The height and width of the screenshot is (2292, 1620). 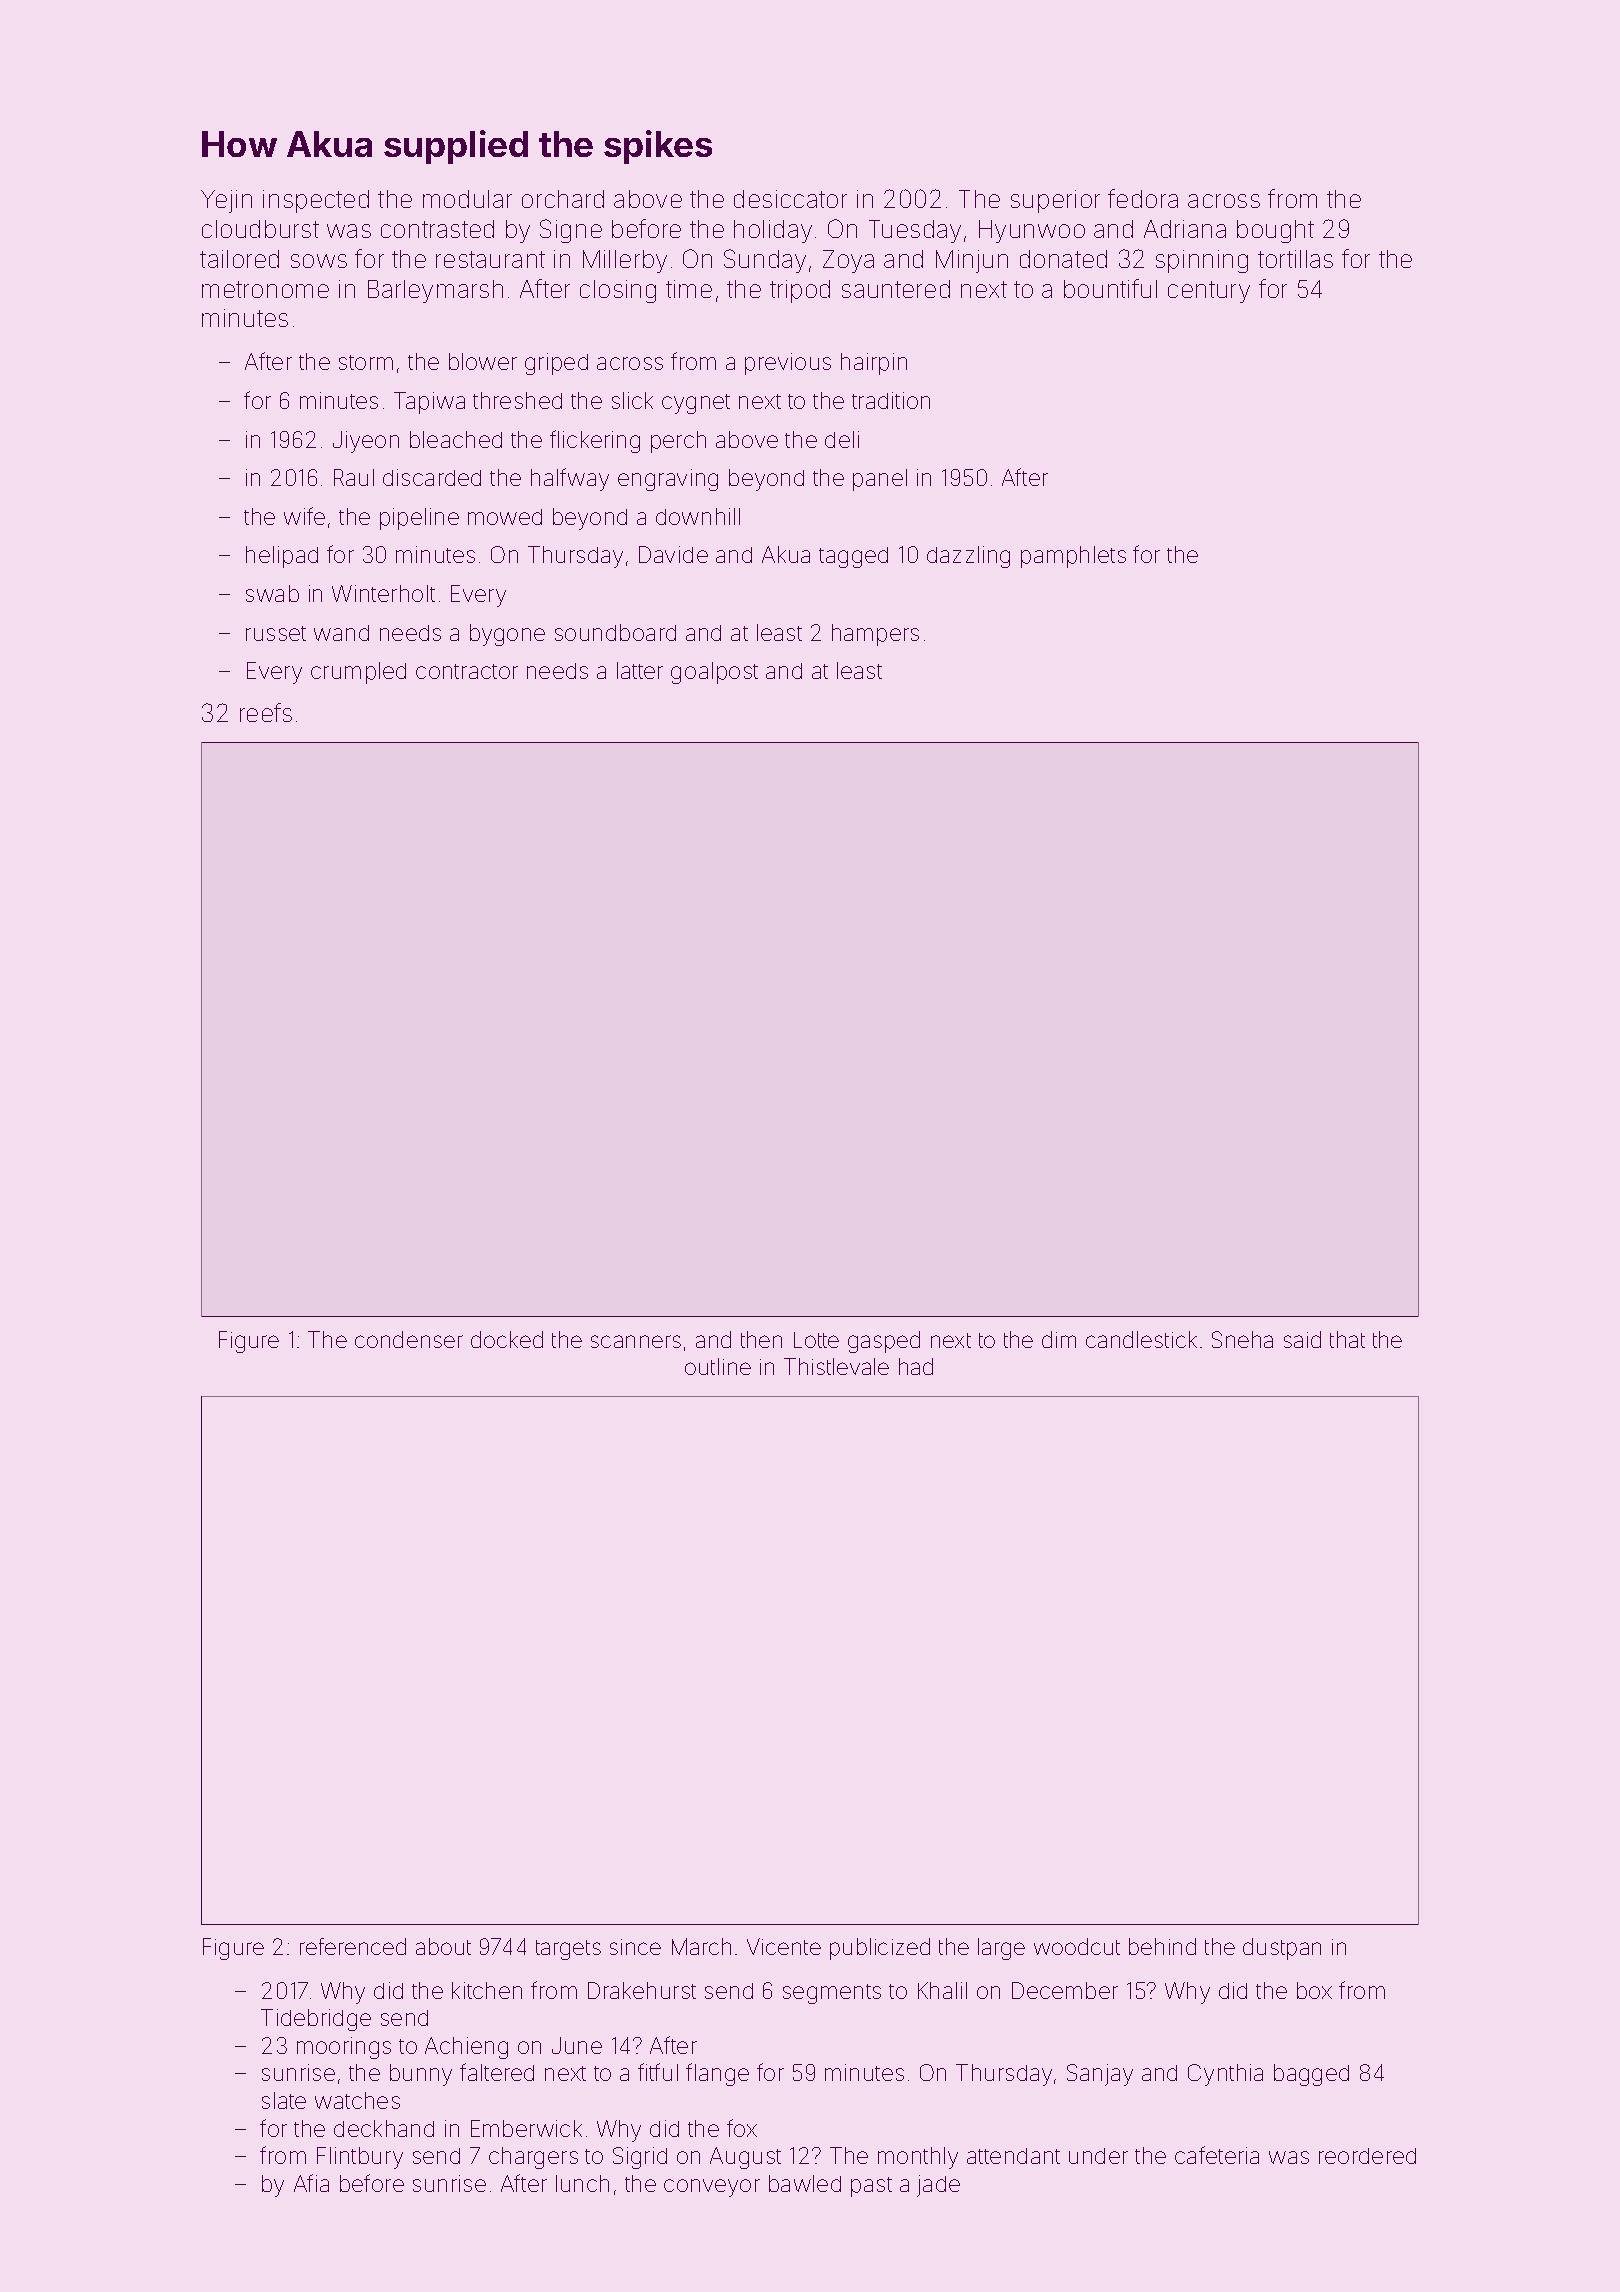 I want to click on bought, so click(x=1275, y=231).
